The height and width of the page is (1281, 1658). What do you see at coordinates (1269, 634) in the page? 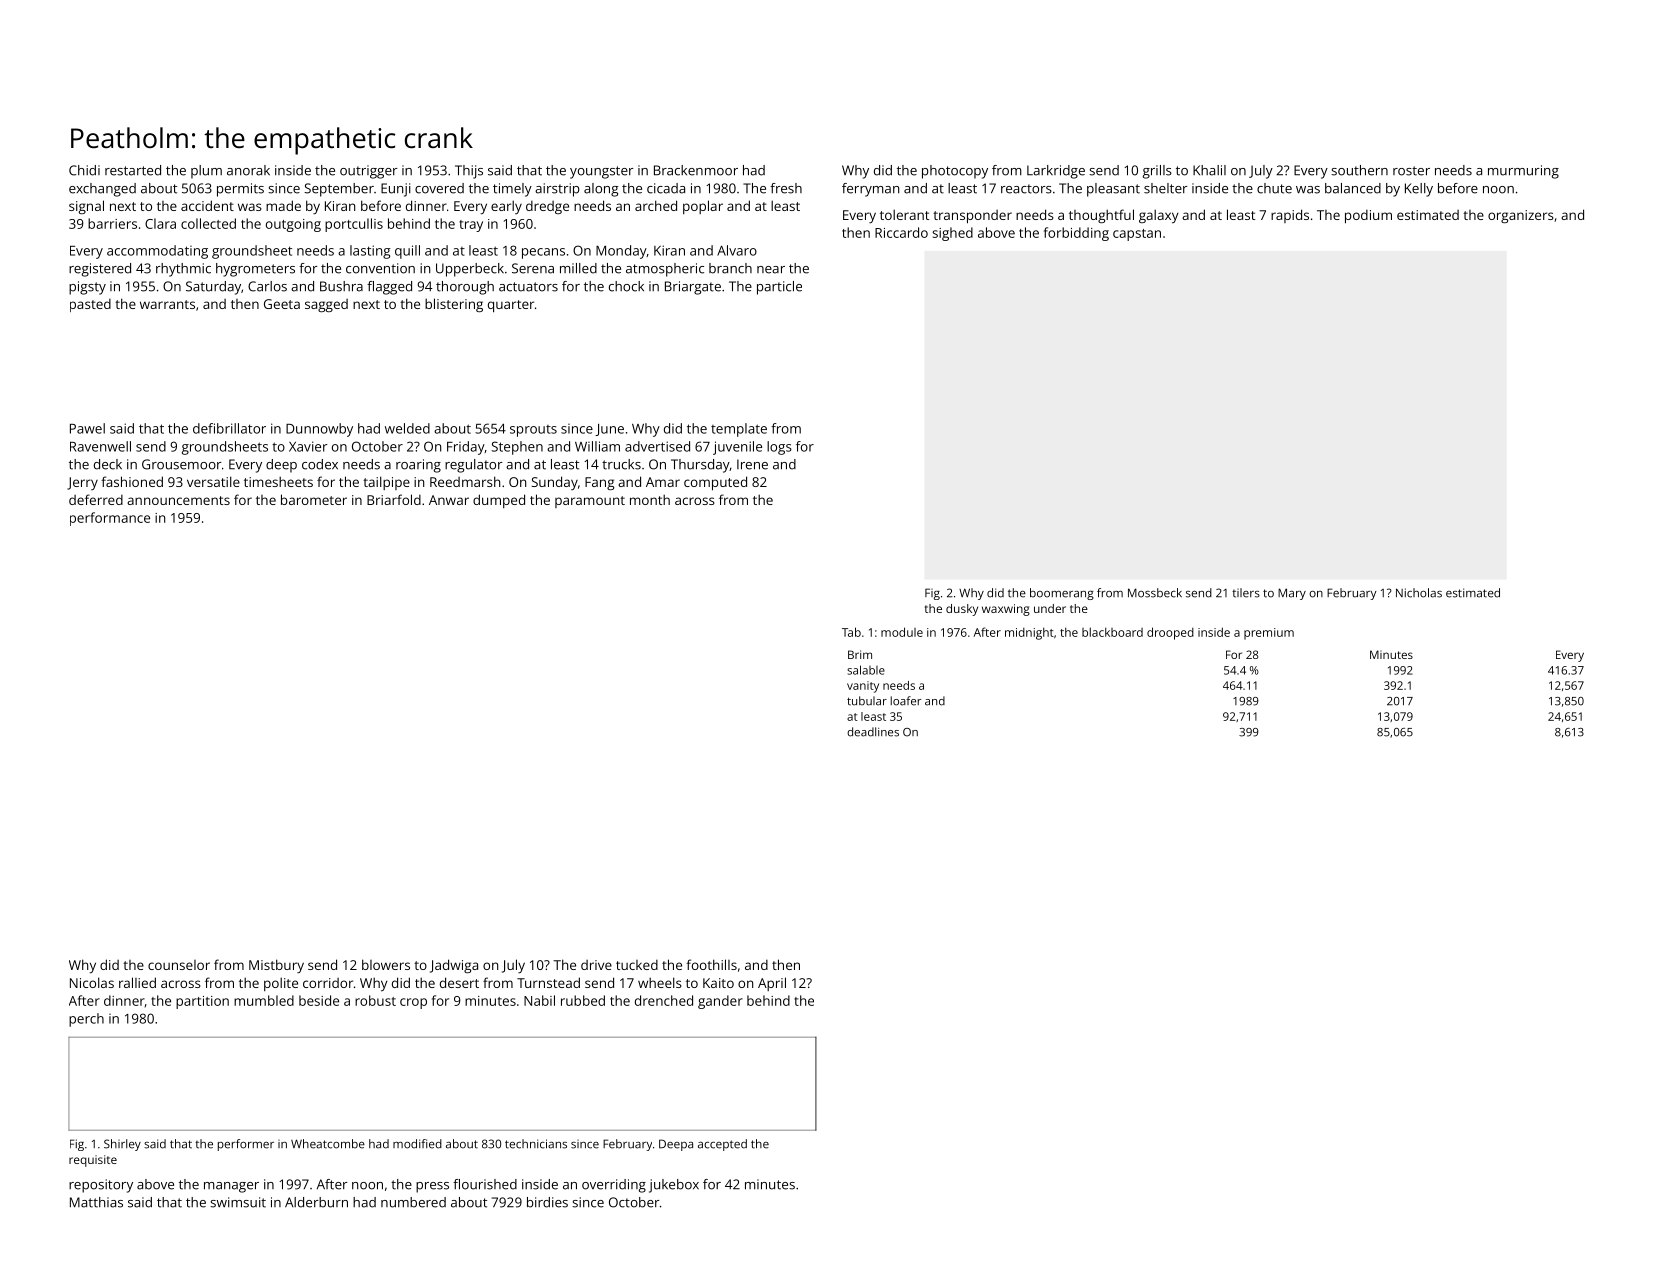
I see `premium` at bounding box center [1269, 634].
